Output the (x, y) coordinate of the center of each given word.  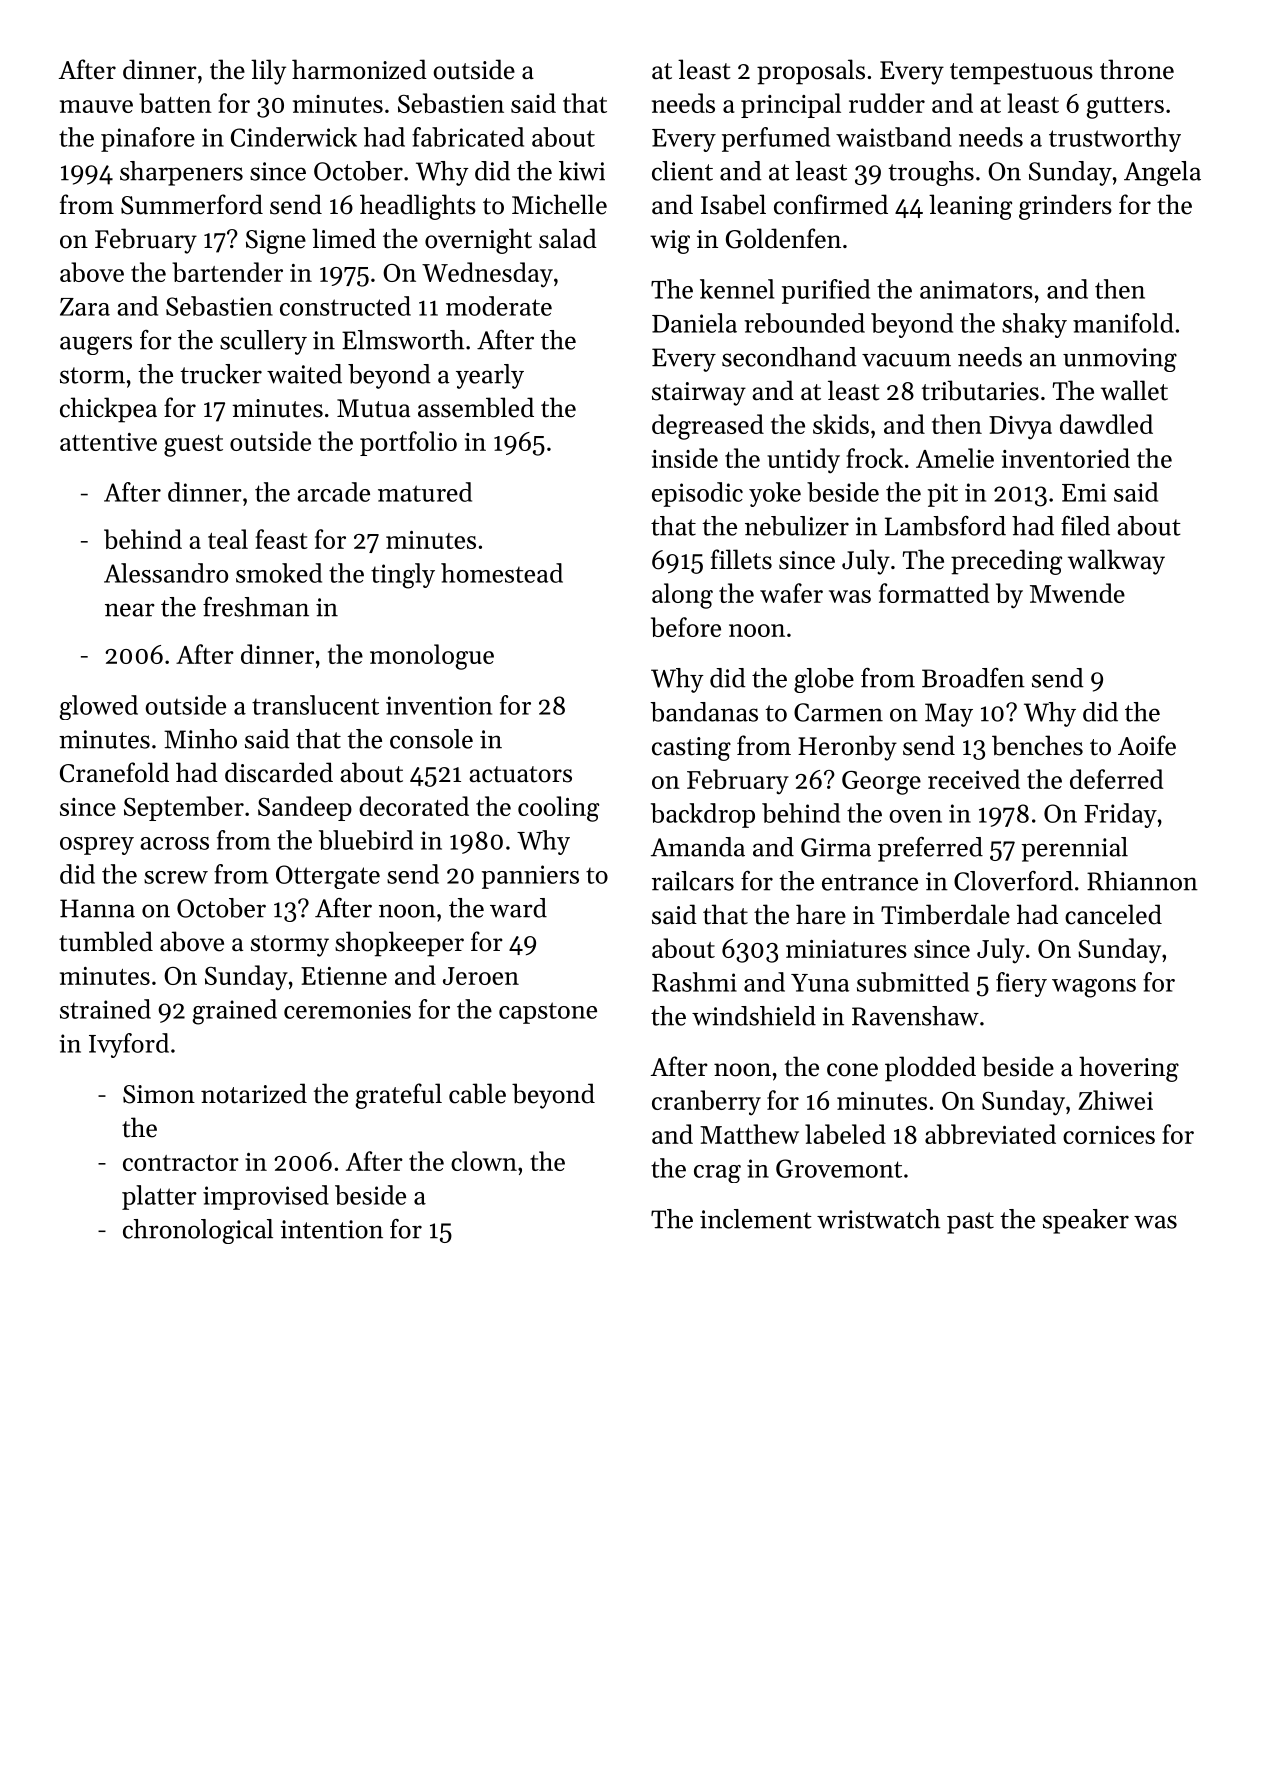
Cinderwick (294, 137)
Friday (1120, 815)
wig (670, 242)
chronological (198, 1231)
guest (193, 446)
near (130, 610)
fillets (741, 559)
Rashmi (694, 982)
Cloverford (1013, 881)
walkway (1116, 562)
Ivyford (129, 1045)
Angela (1162, 173)
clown (484, 1161)
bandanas (704, 712)
